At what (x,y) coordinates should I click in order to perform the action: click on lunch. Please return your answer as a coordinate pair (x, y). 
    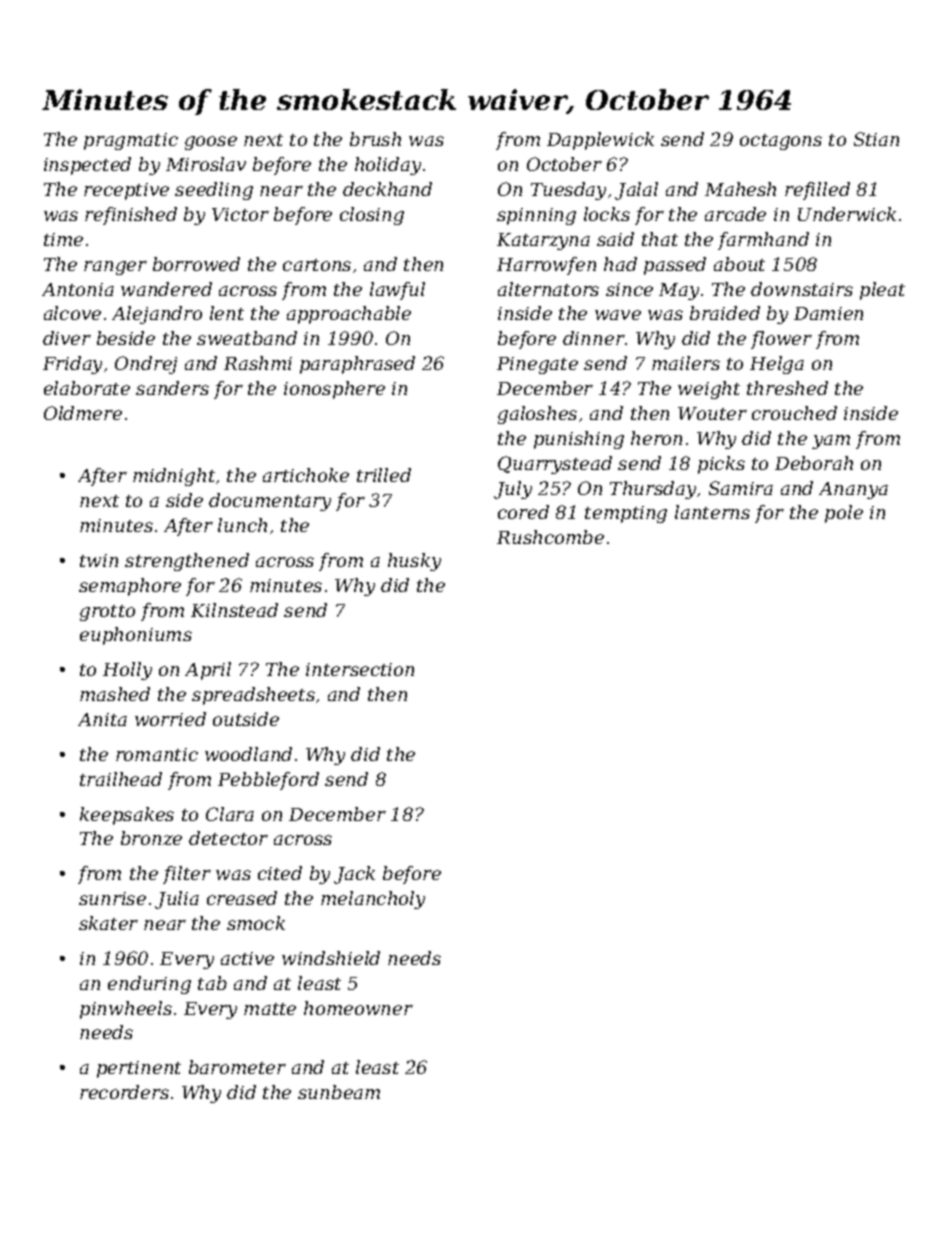
    Looking at the image, I should click on (242, 525).
